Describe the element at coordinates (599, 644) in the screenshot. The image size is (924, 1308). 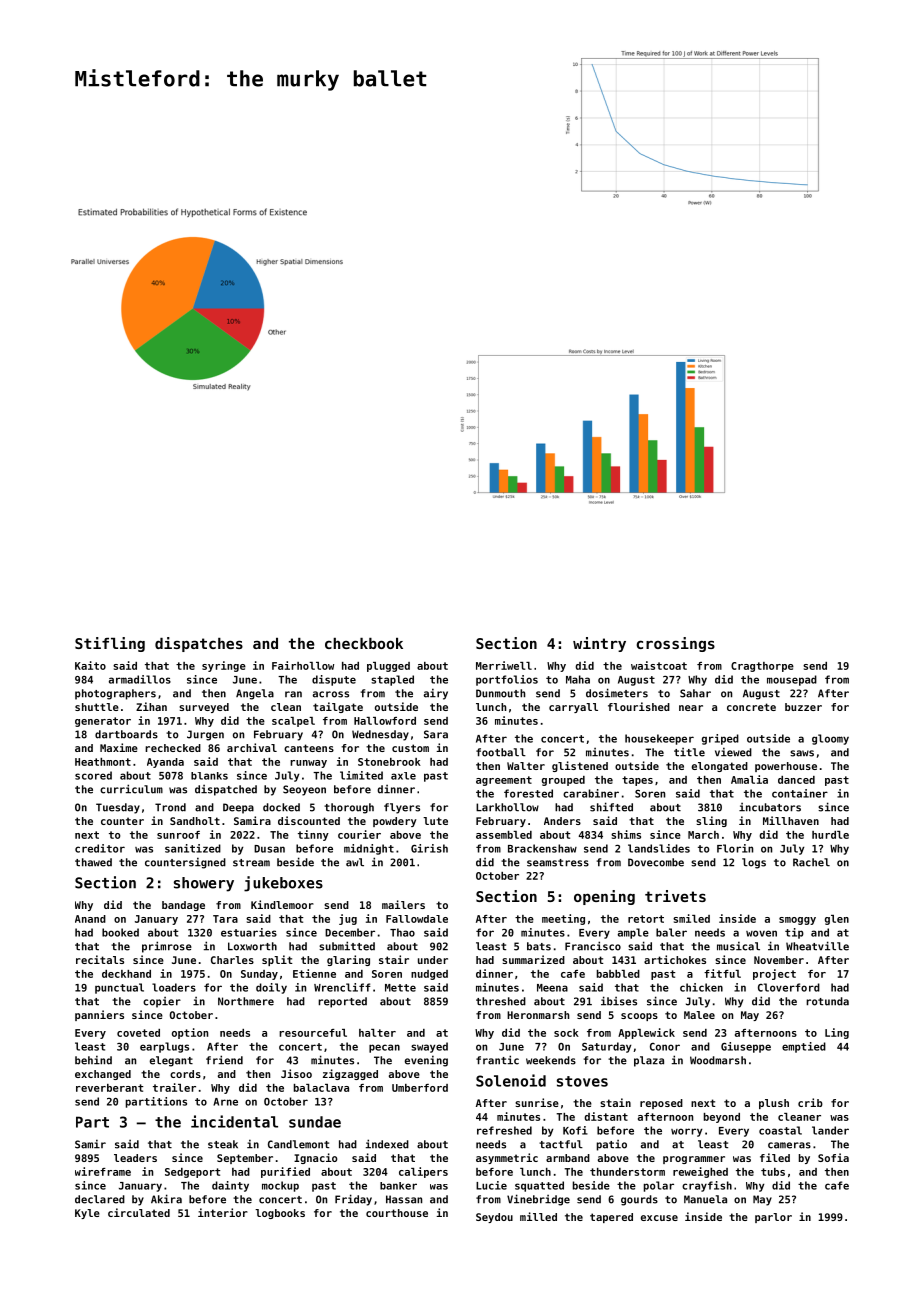
I see `wintry` at that location.
